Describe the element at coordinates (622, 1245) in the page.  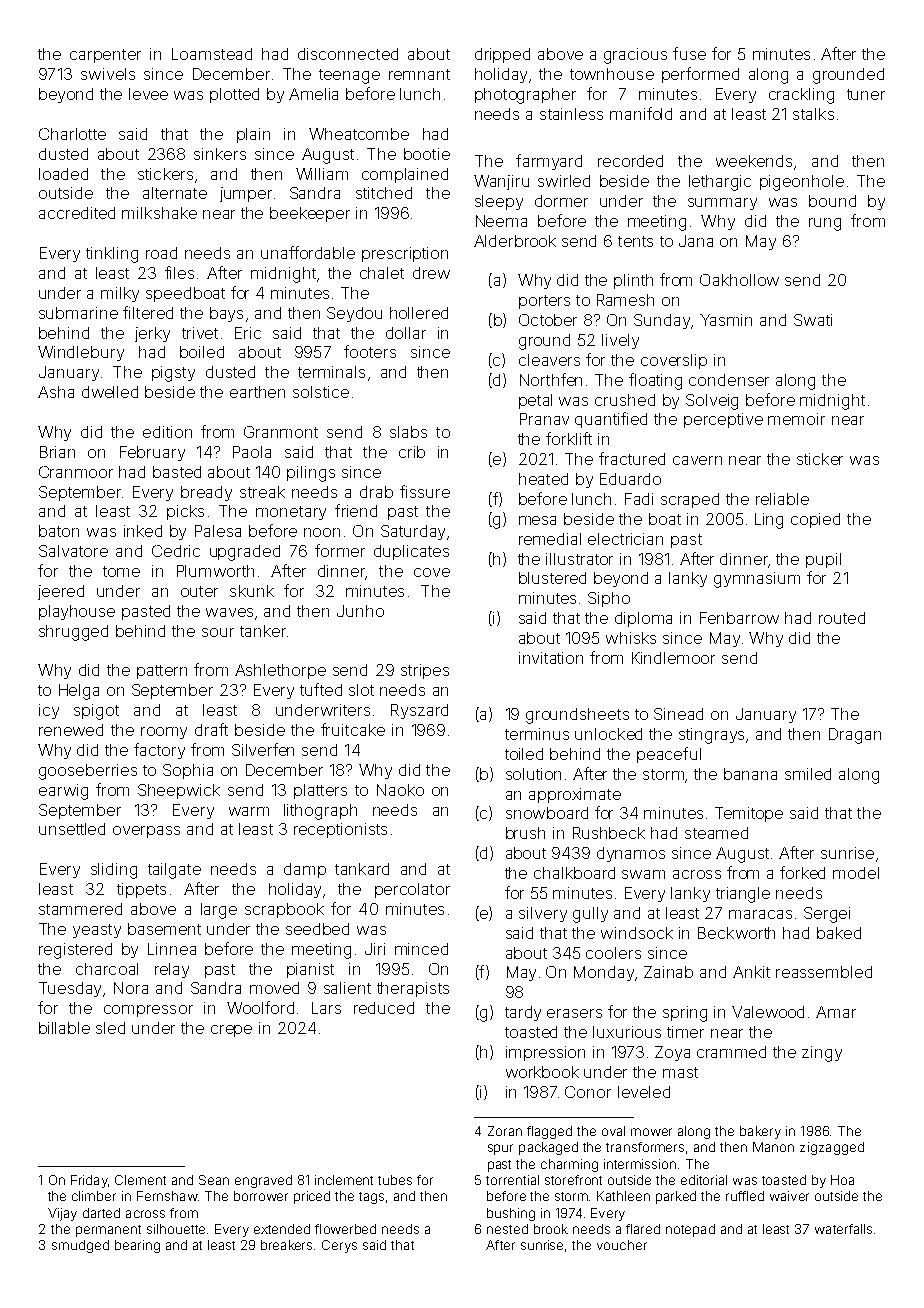
I see `voucher` at that location.
